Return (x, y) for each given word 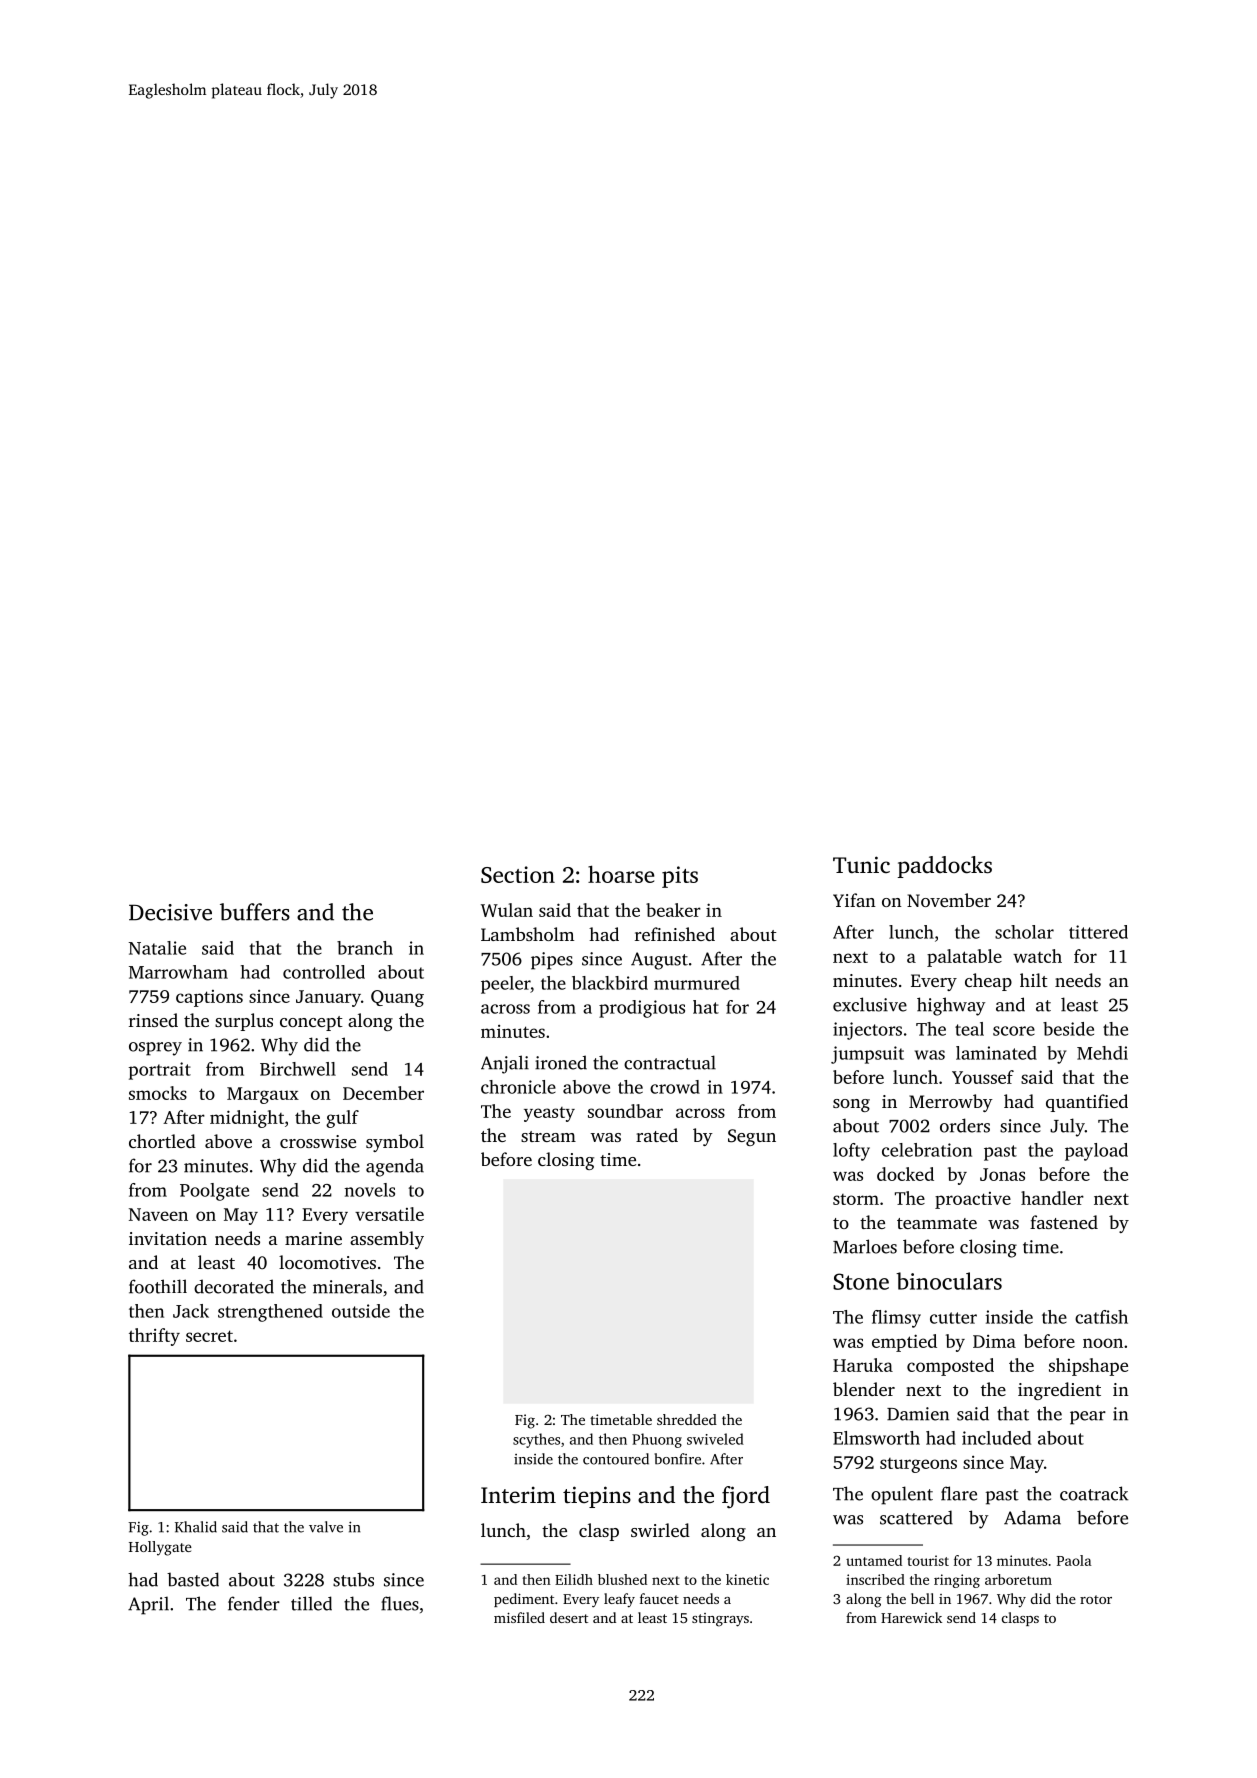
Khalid (196, 1527)
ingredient (1059, 1391)
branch (365, 948)
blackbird (610, 983)
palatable (964, 958)
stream (548, 1136)
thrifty (154, 1337)
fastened (1064, 1222)
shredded (687, 1419)
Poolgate (214, 1192)
